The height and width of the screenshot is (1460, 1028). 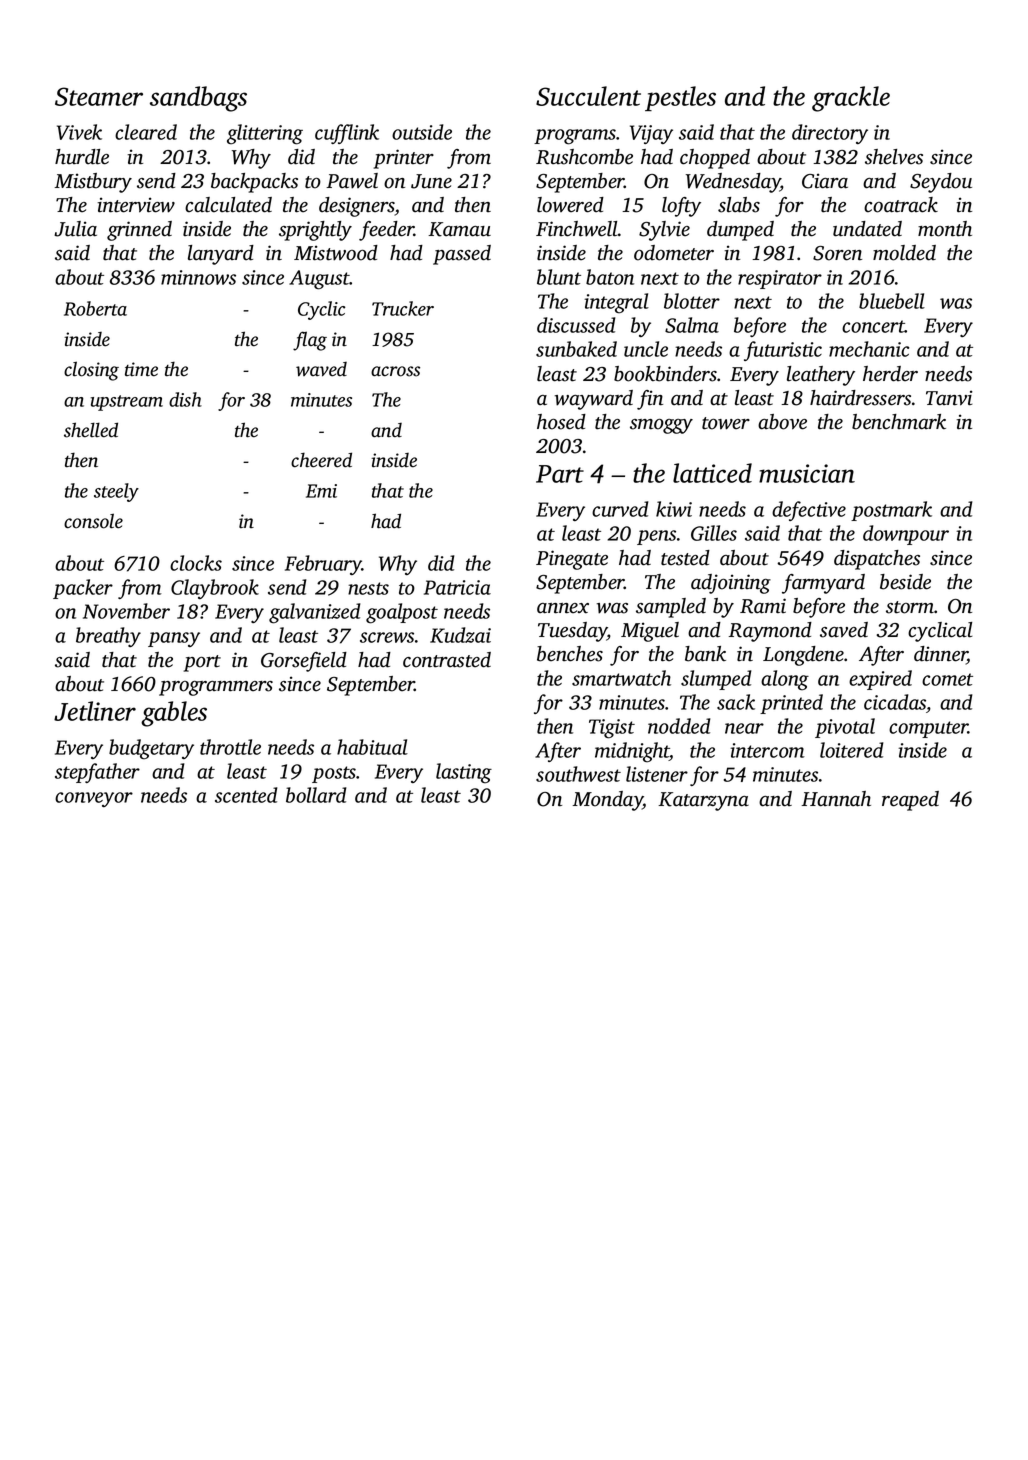 What do you see at coordinates (83, 589) in the screenshot?
I see `packer` at bounding box center [83, 589].
